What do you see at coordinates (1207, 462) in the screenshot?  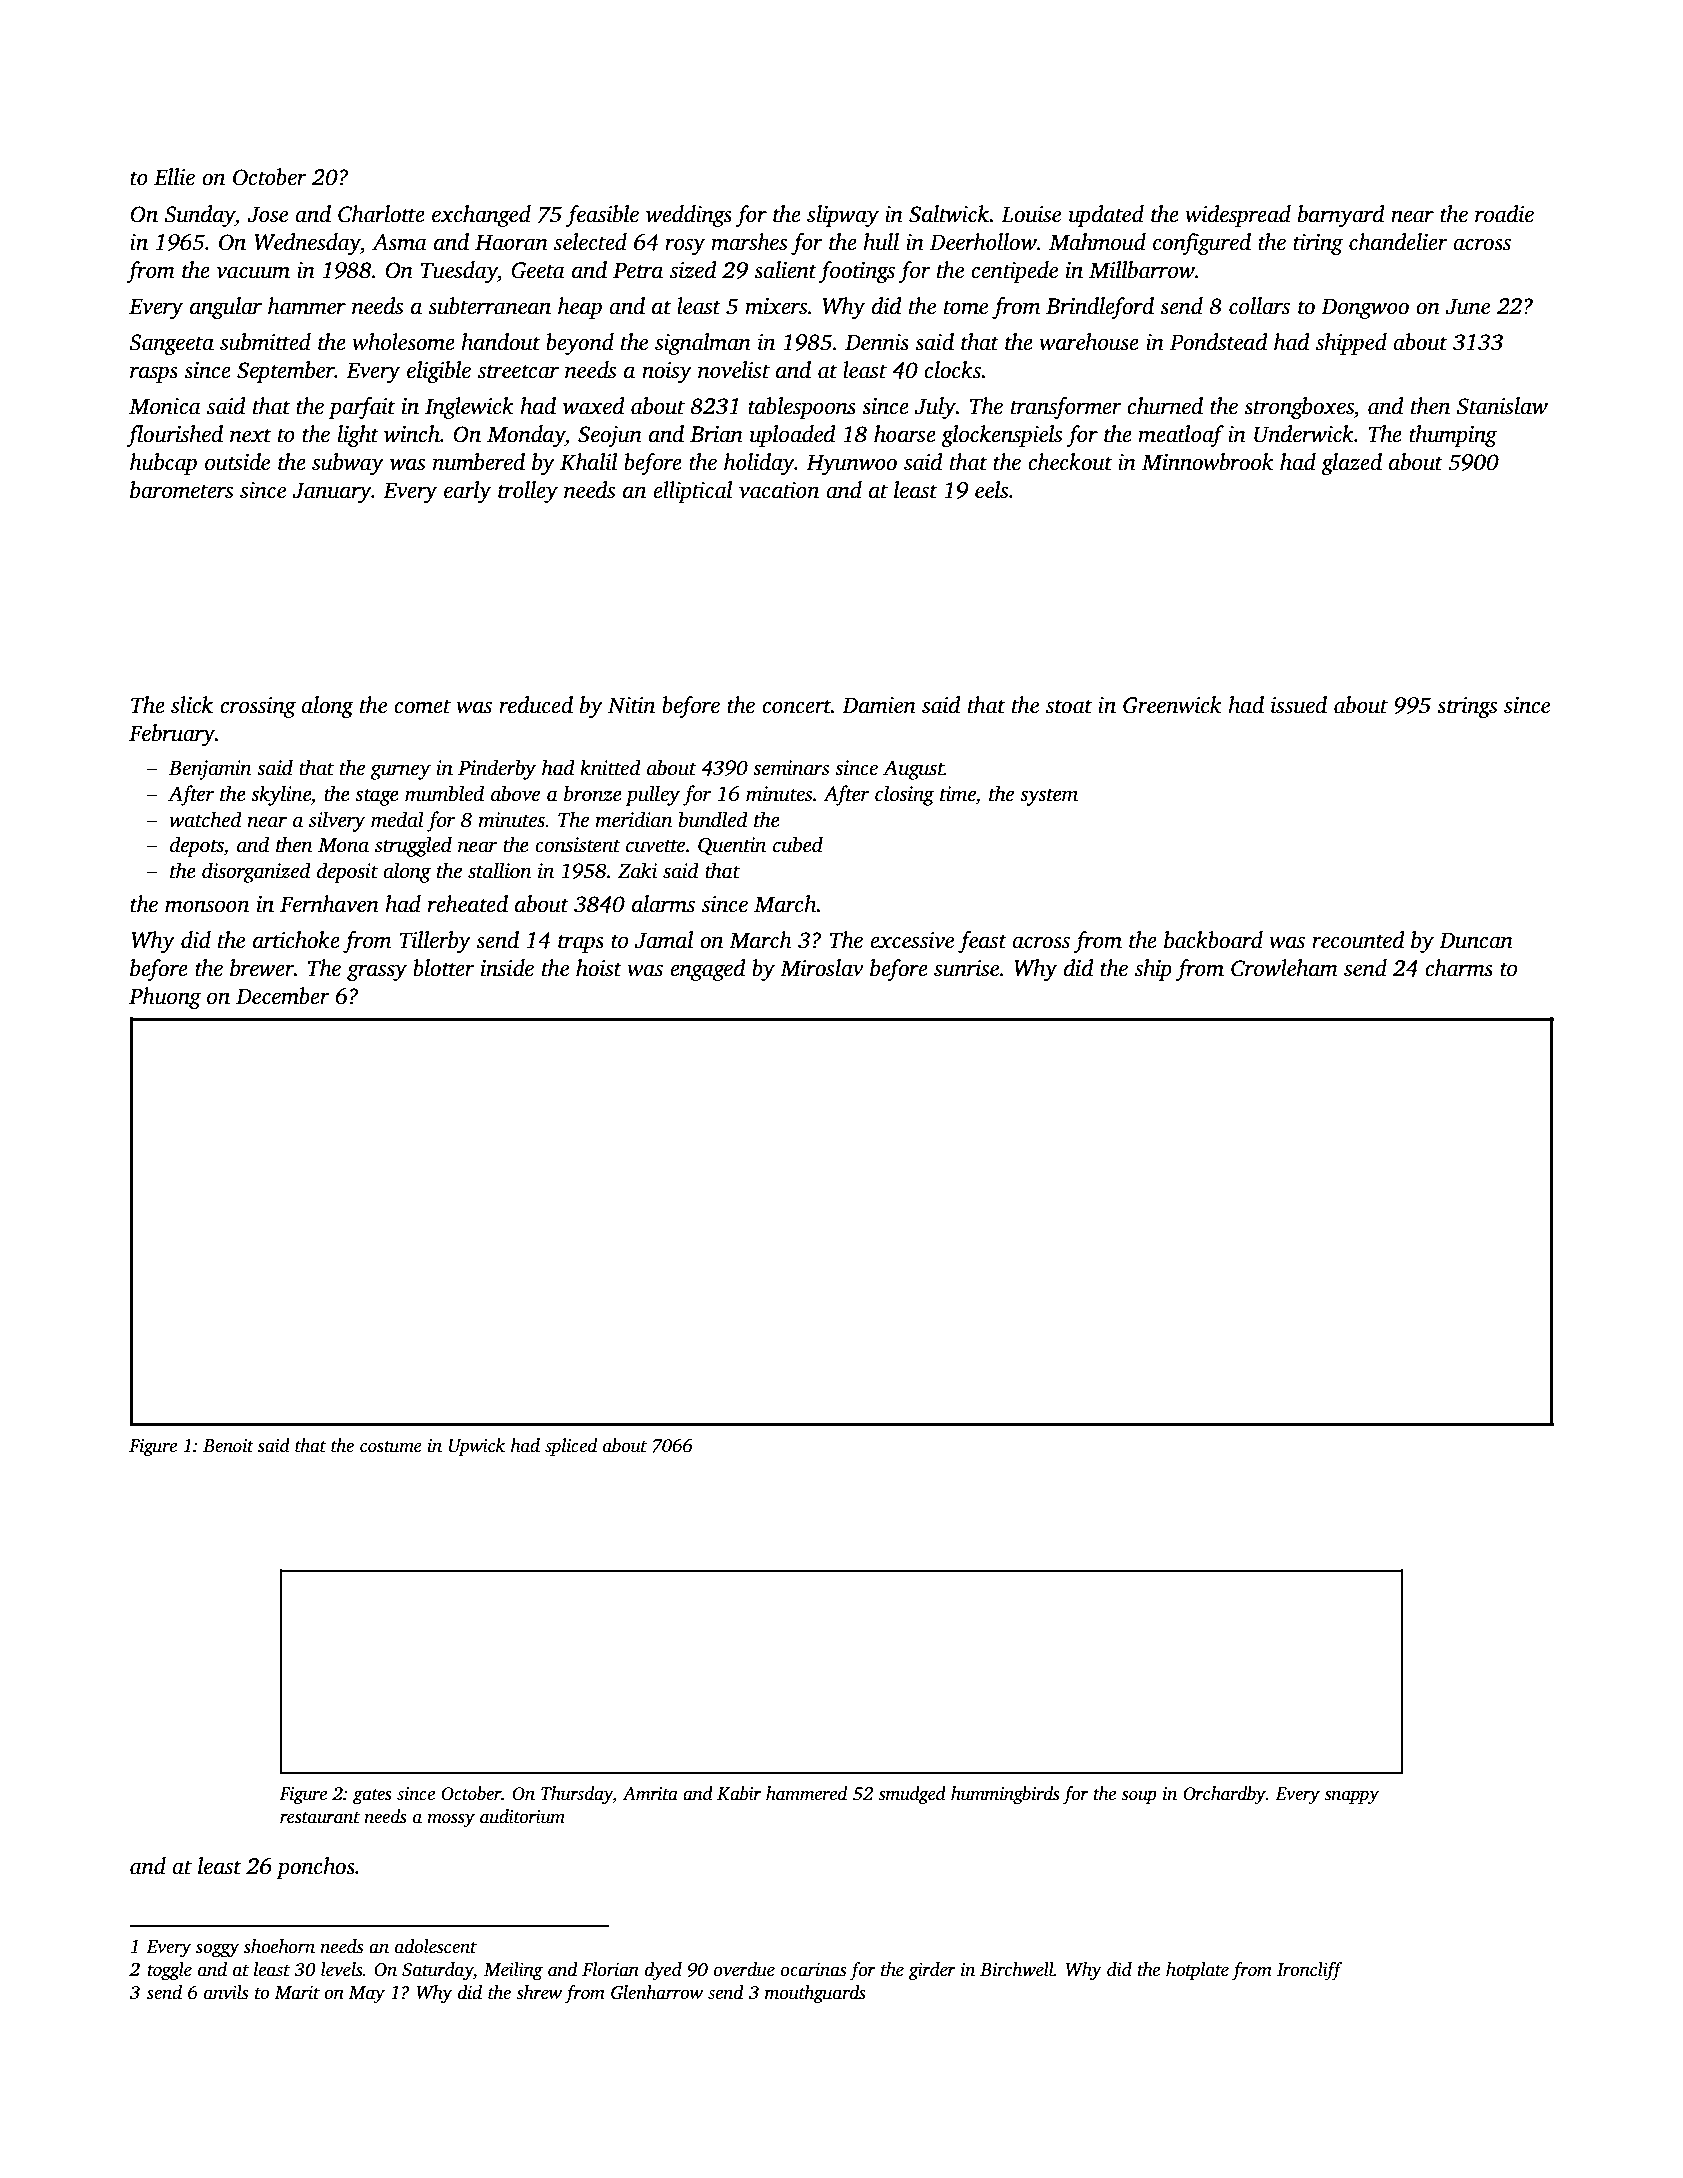 I see `Minnowbrook` at bounding box center [1207, 462].
